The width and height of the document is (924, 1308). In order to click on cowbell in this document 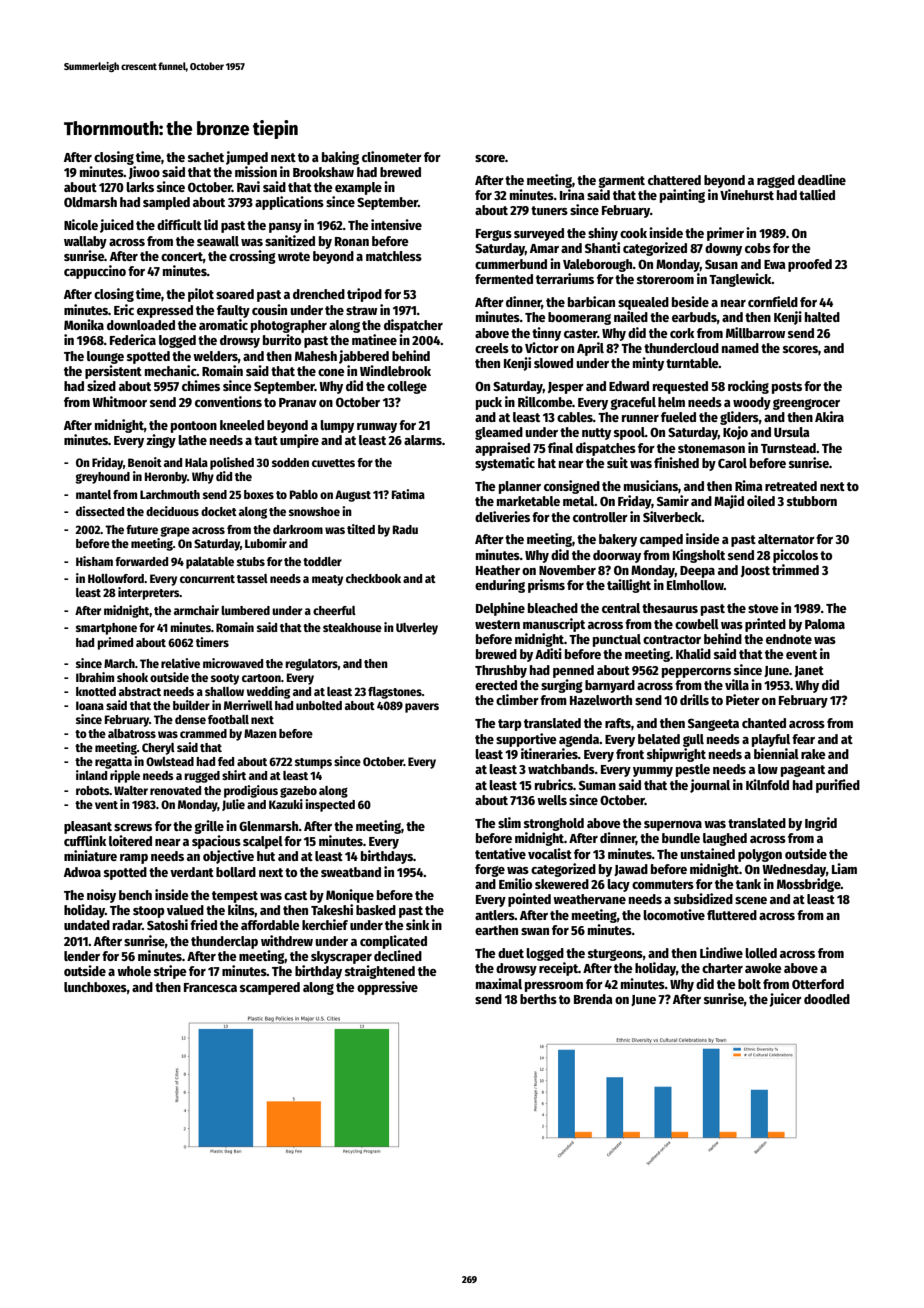, I will do `click(697, 624)`.
